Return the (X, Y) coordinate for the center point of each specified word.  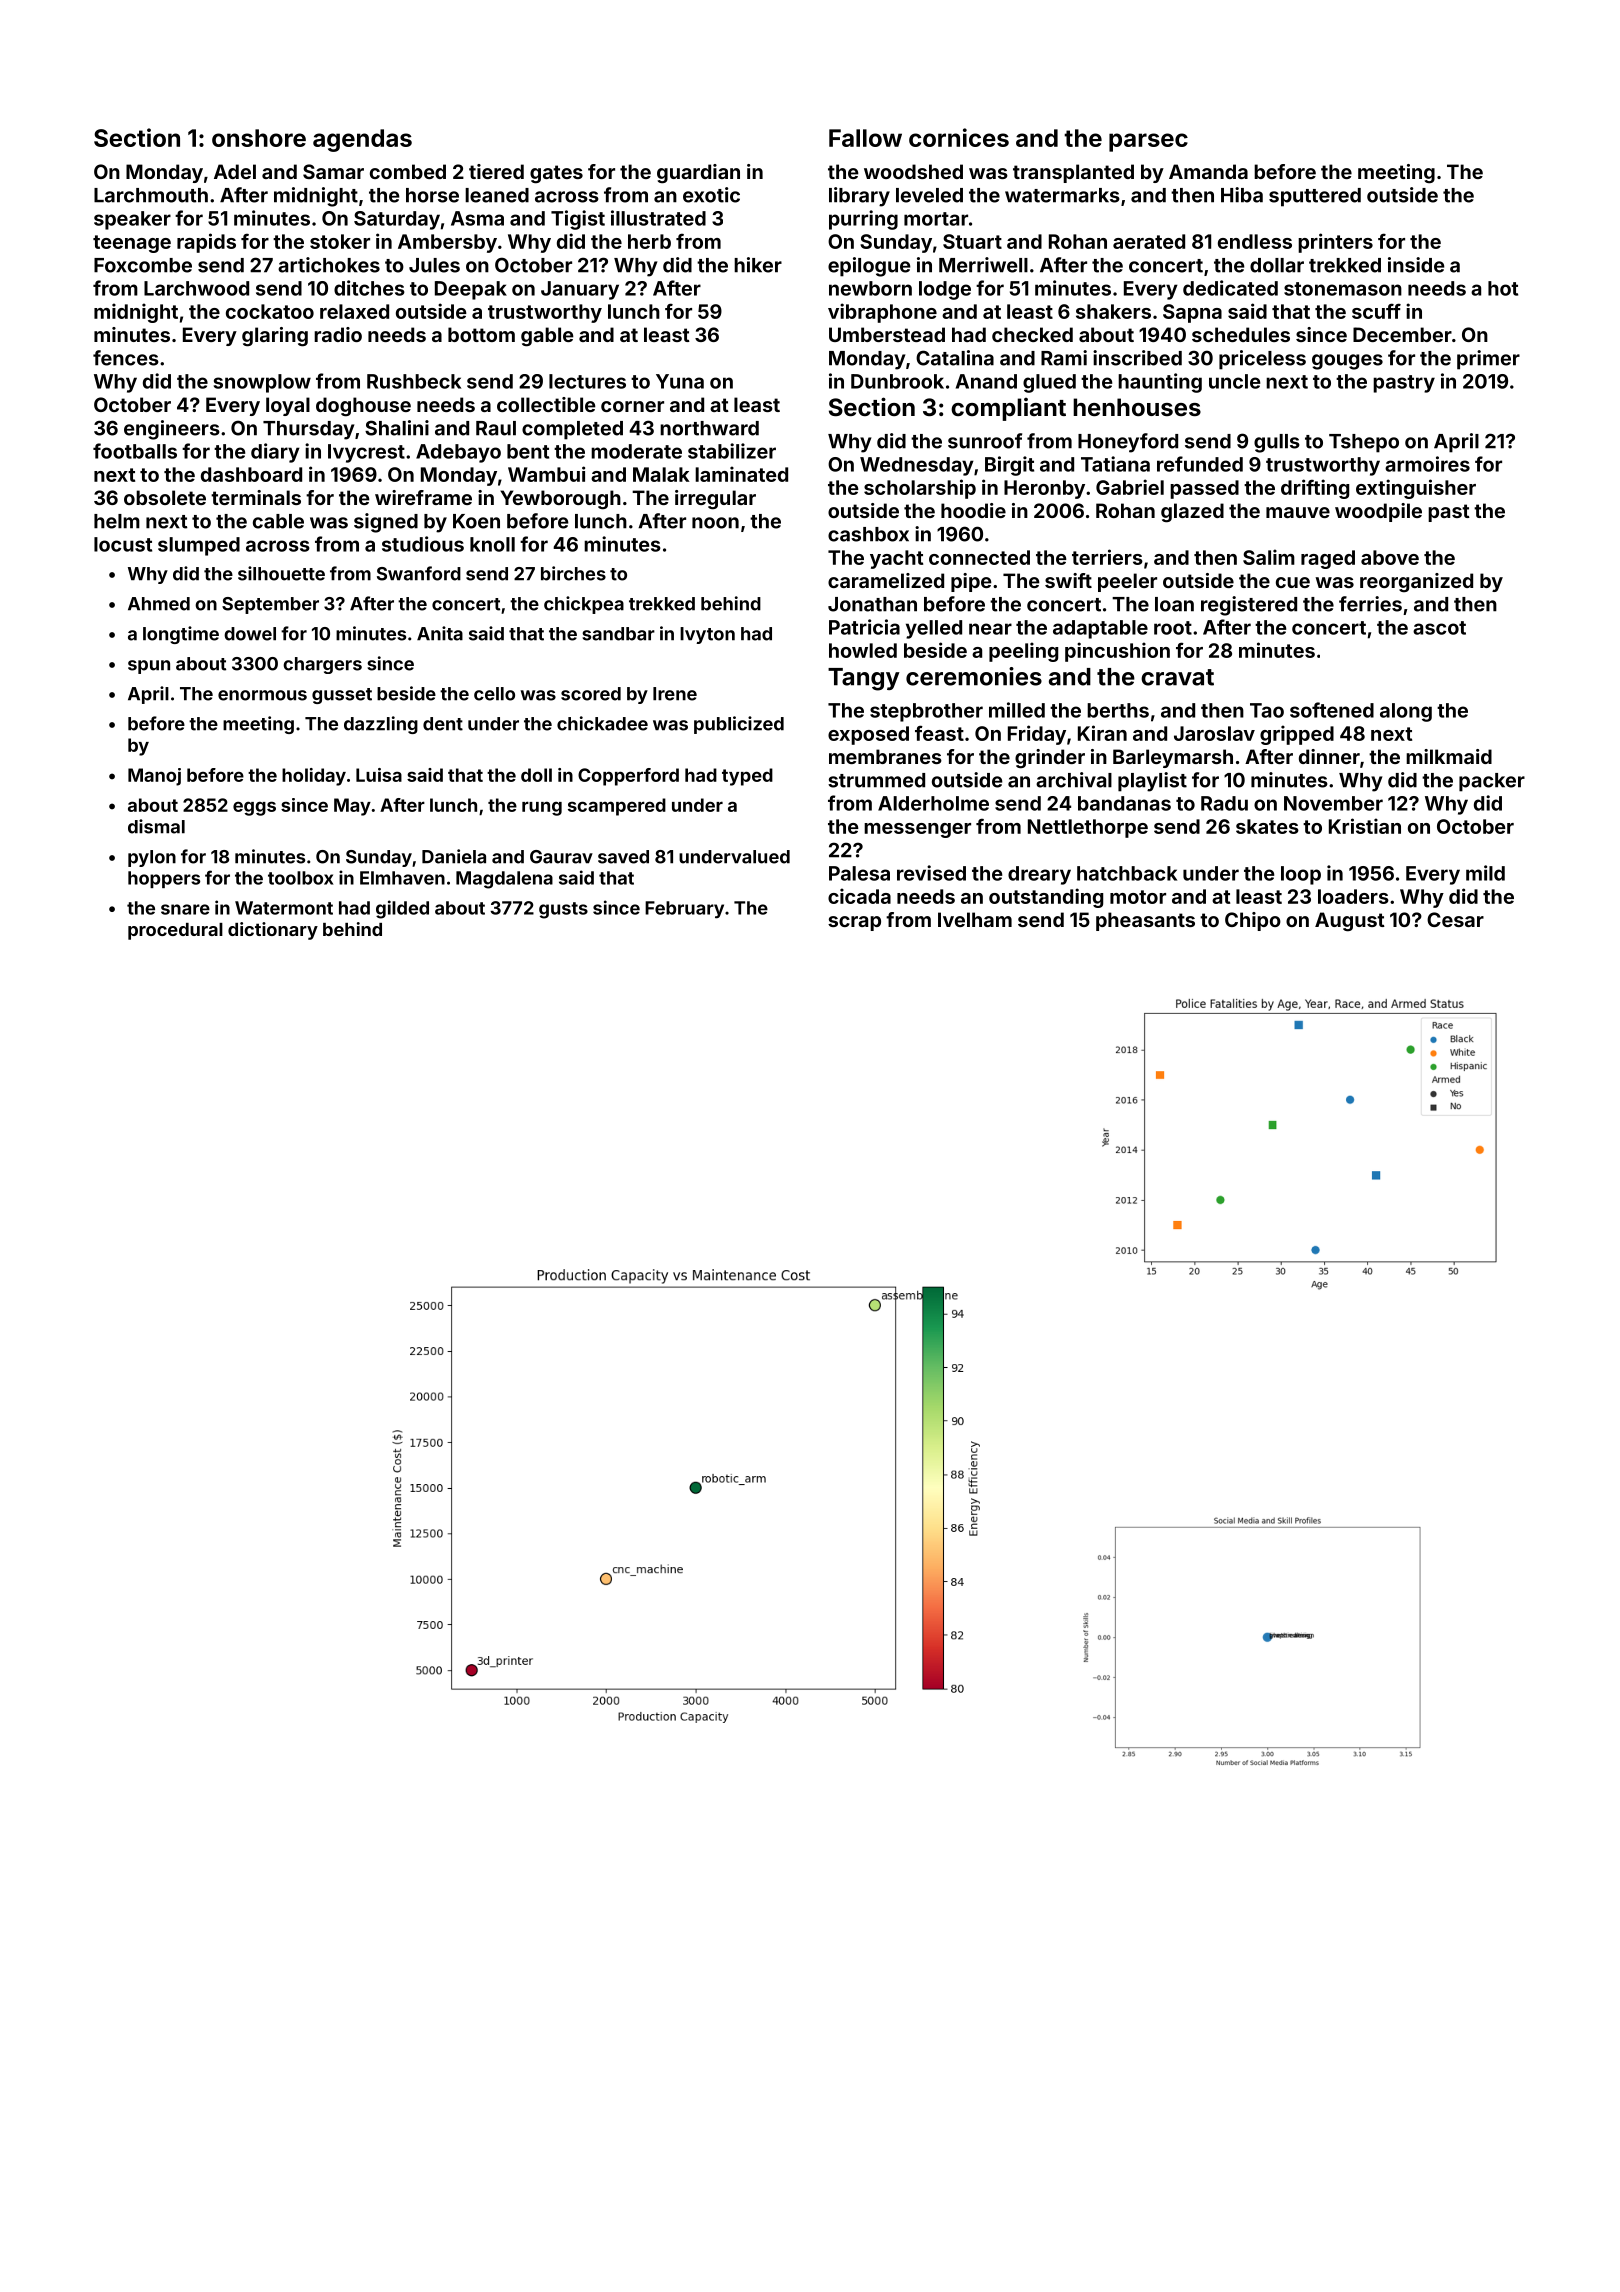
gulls (1277, 443)
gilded (402, 909)
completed (572, 430)
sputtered (1315, 197)
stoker (340, 241)
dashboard (251, 474)
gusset (342, 696)
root (1173, 628)
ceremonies (974, 676)
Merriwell (983, 265)
